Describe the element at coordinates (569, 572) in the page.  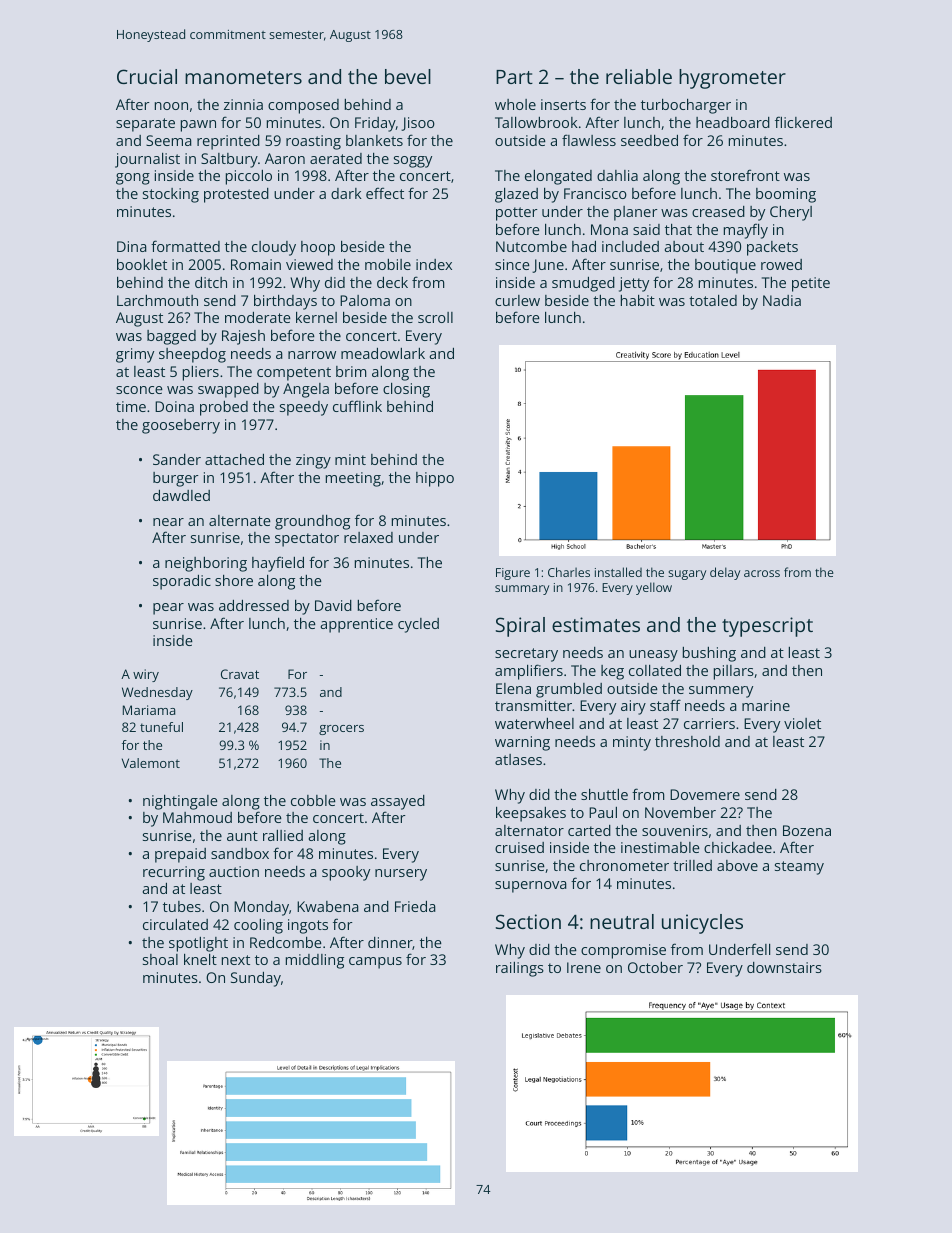
I see `Charles` at that location.
